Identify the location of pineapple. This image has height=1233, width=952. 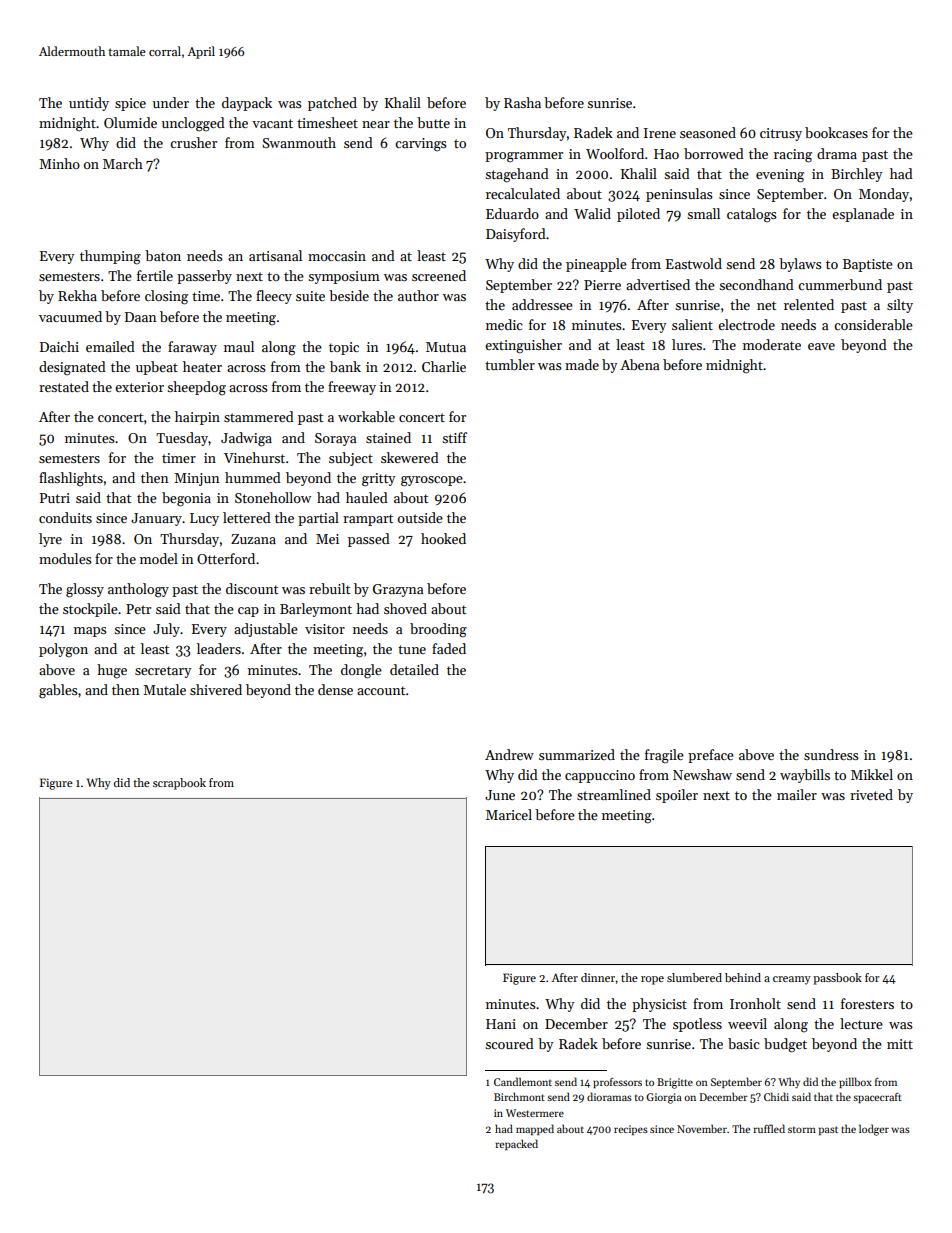
(596, 265).
